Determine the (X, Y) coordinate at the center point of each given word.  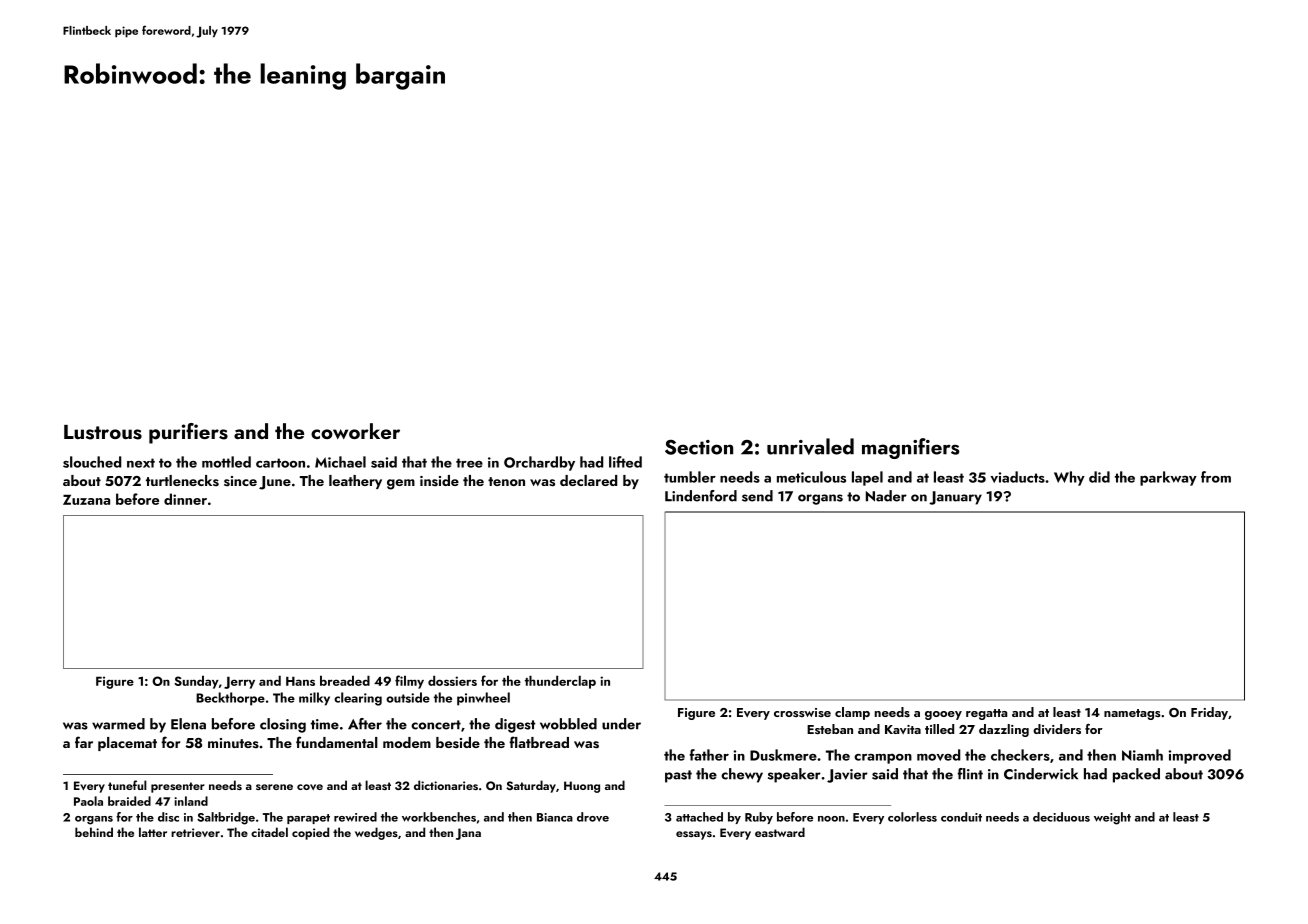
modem (407, 742)
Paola (88, 801)
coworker (355, 431)
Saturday (531, 786)
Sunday (196, 682)
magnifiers (910, 448)
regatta (986, 714)
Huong (582, 787)
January (955, 498)
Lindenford (701, 496)
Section (699, 447)
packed (1136, 775)
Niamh (1142, 755)
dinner (185, 499)
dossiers (452, 680)
